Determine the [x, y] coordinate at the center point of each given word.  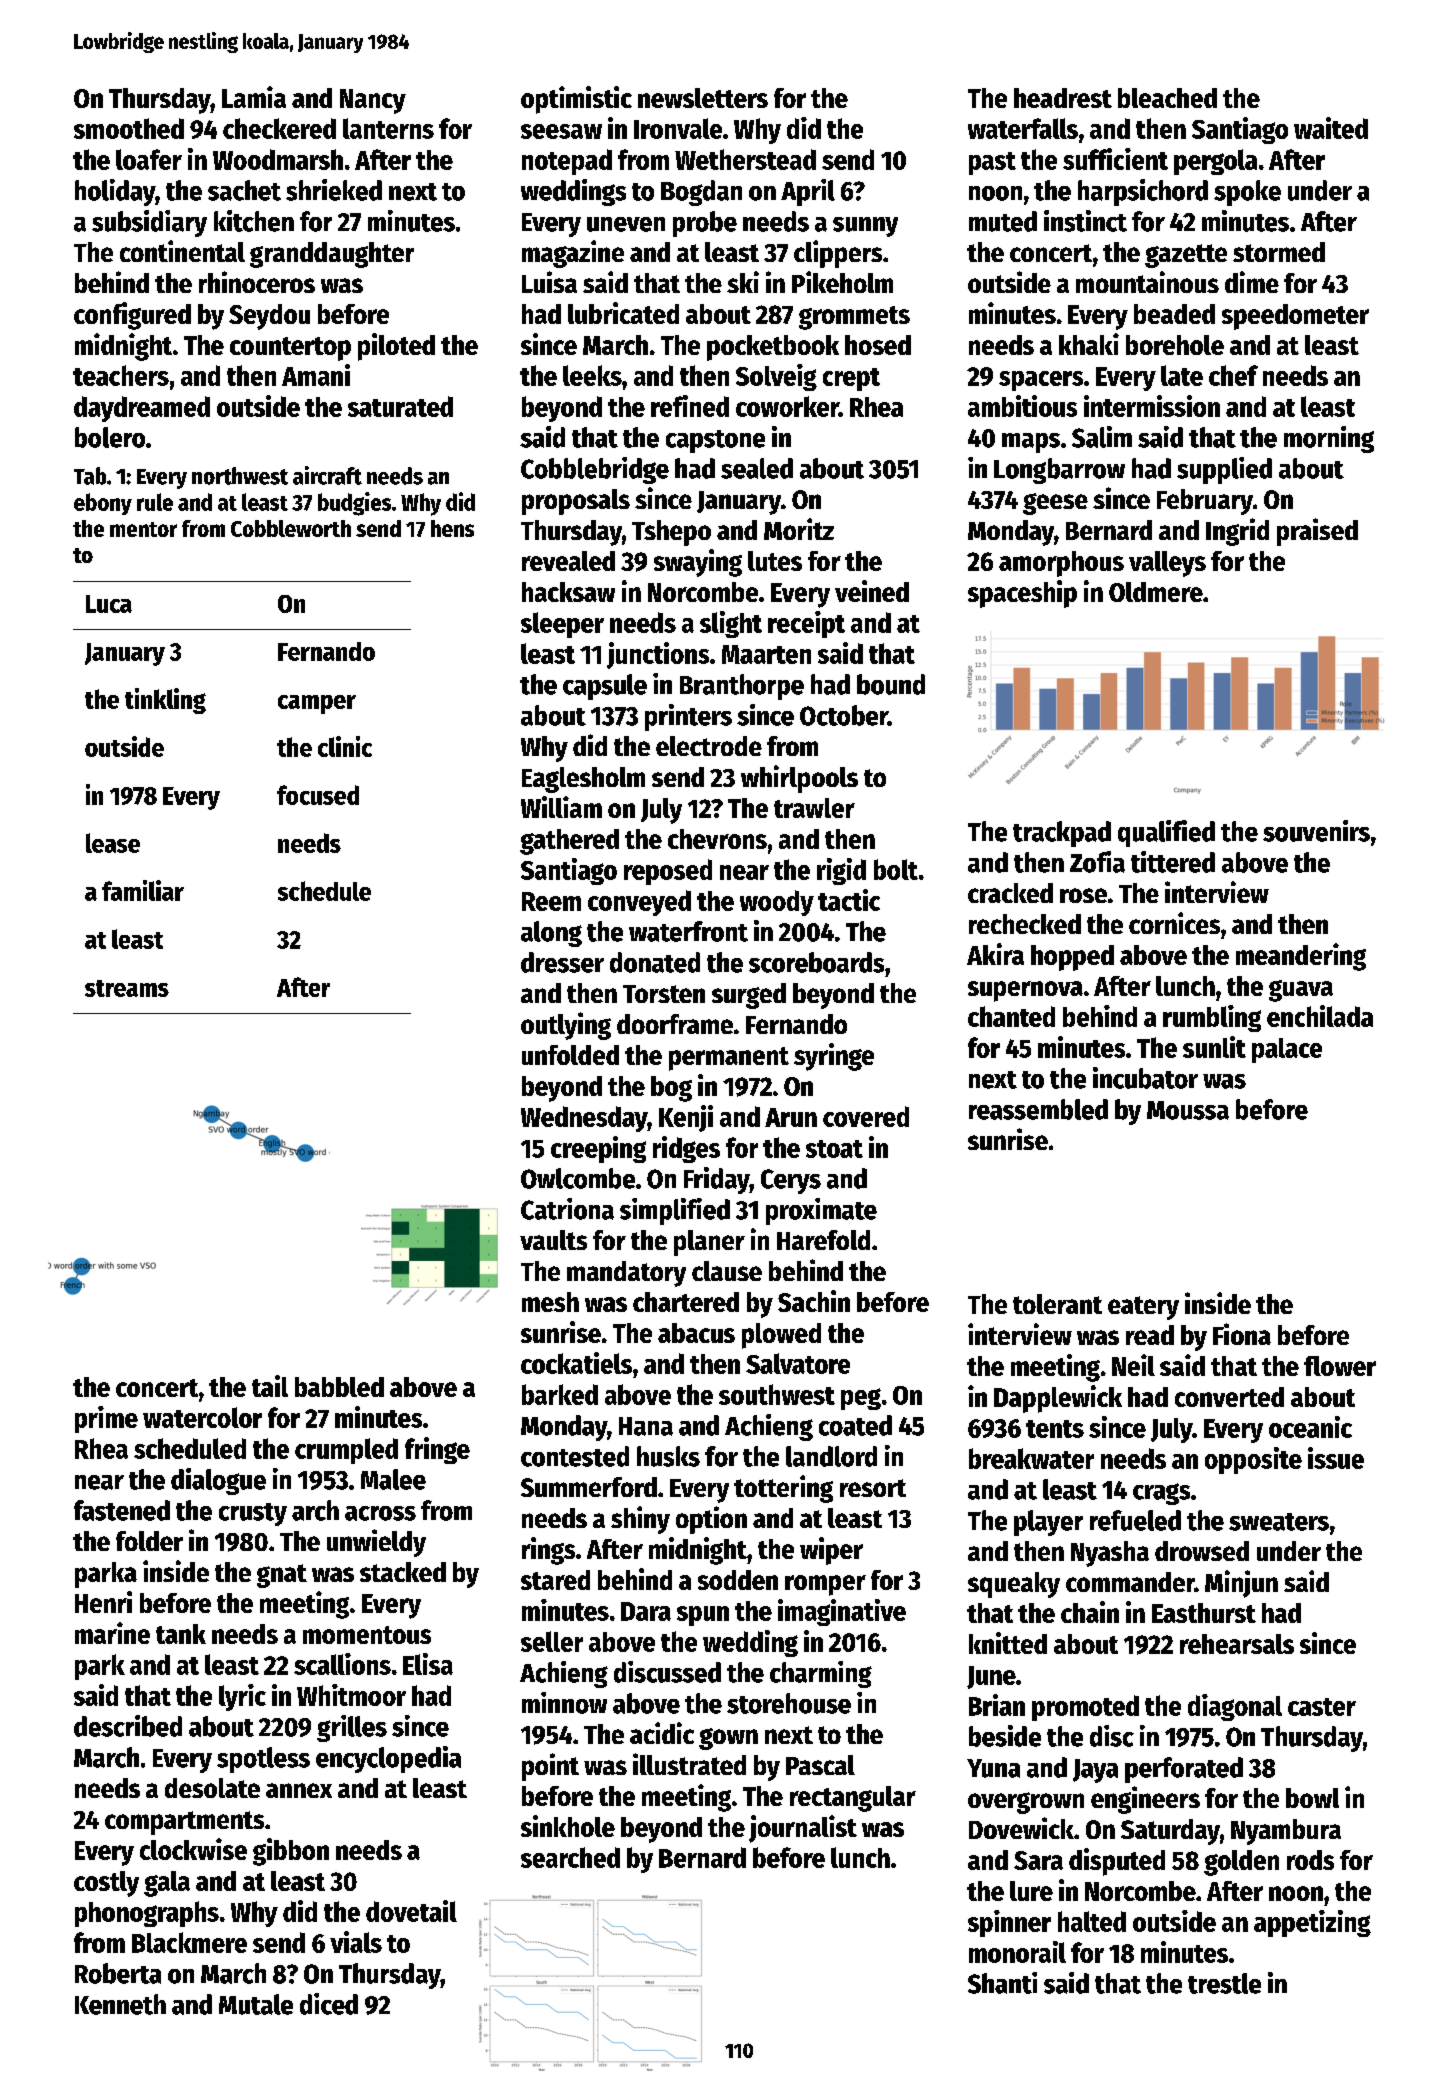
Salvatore [798, 1363]
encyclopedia [388, 1759]
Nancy [373, 101]
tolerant [1057, 1304]
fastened [122, 1510]
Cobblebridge [595, 470]
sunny [865, 227]
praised [1317, 532]
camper [317, 704]
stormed [1279, 252]
